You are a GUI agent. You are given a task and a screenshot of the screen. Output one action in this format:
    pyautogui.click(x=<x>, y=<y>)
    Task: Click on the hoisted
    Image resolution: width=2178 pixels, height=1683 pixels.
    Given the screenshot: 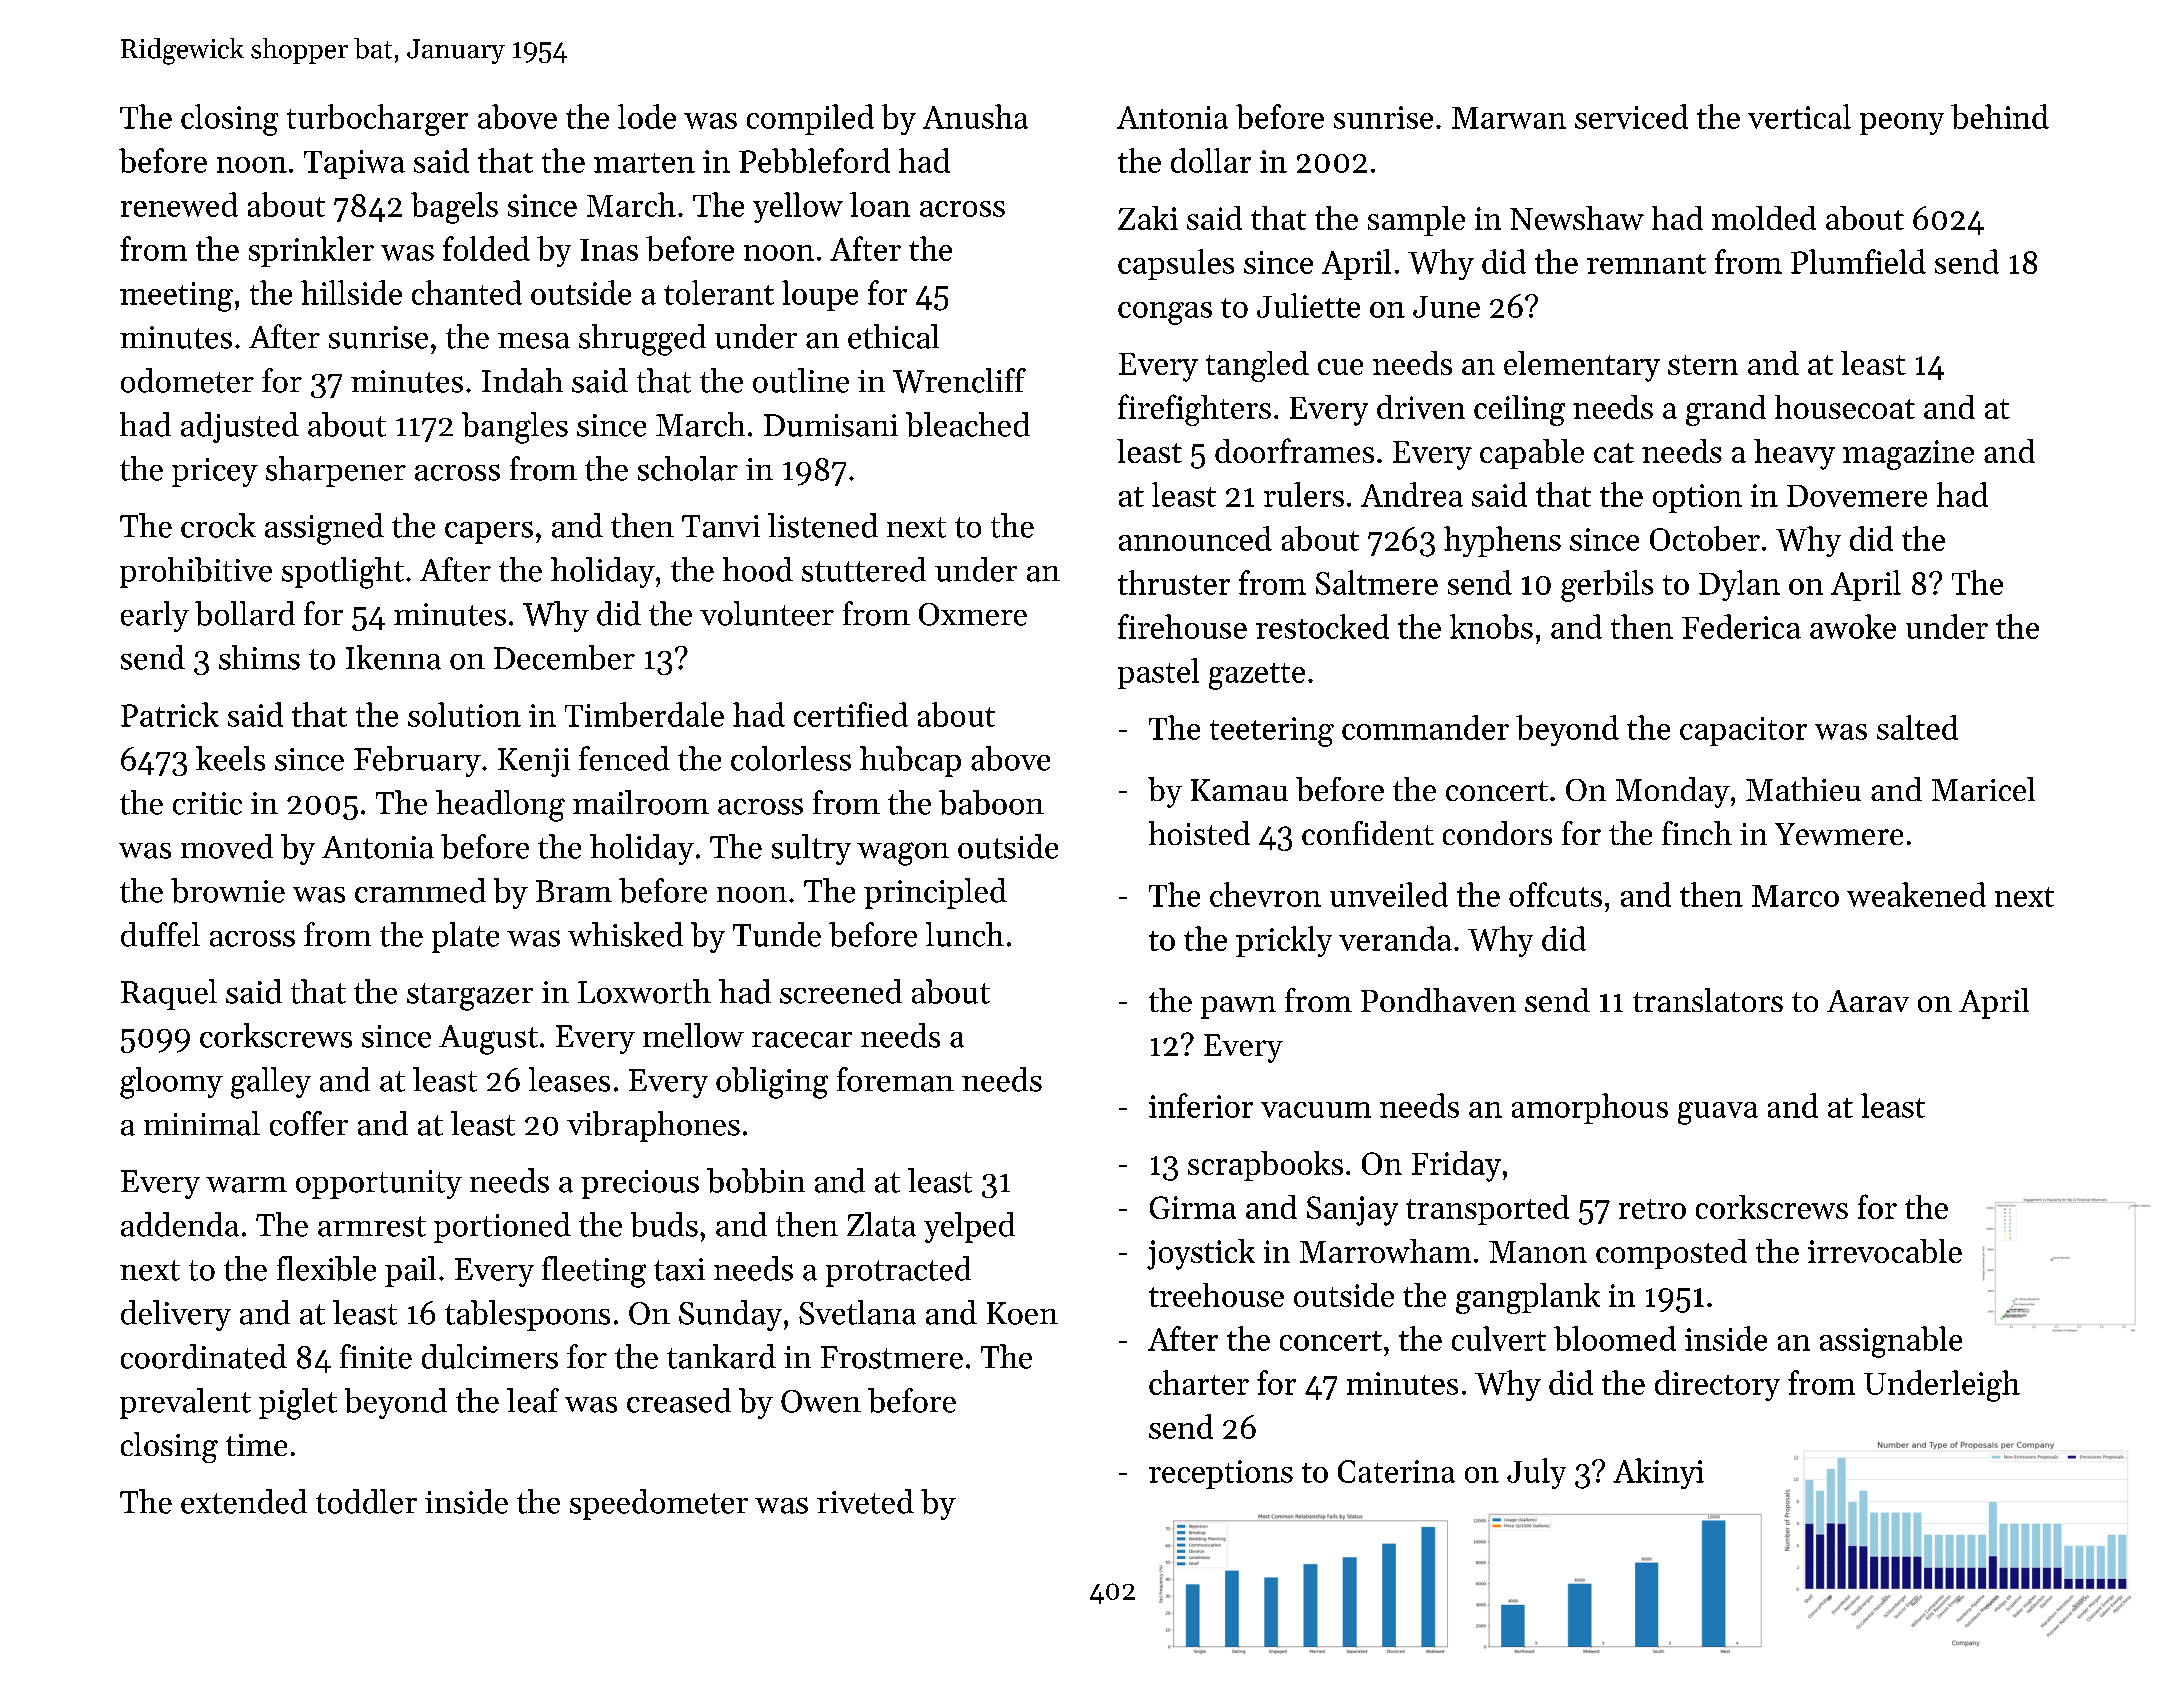 What is the action you would take?
    pyautogui.click(x=1199, y=833)
